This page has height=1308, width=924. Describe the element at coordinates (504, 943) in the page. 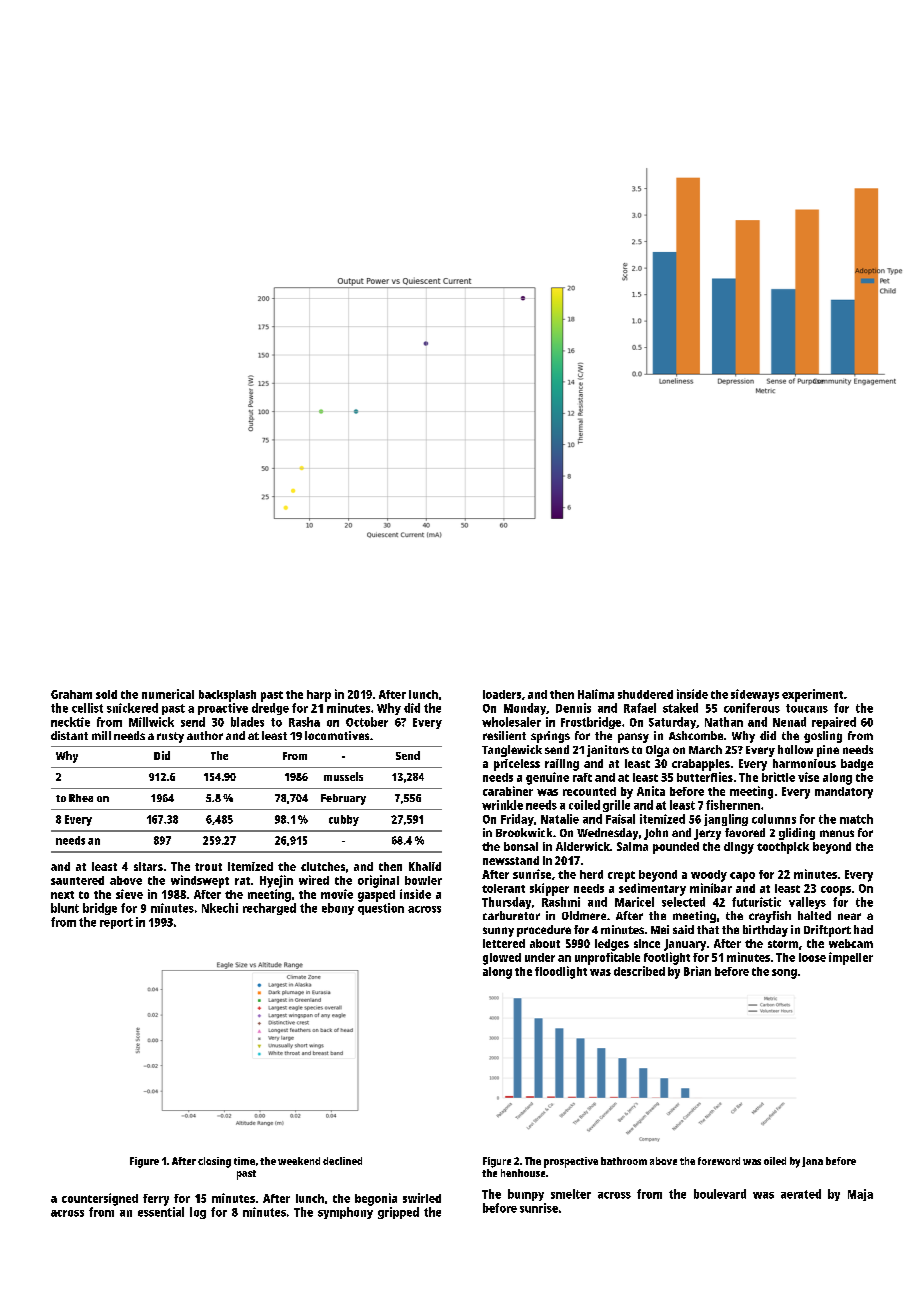

I see `lettered` at that location.
